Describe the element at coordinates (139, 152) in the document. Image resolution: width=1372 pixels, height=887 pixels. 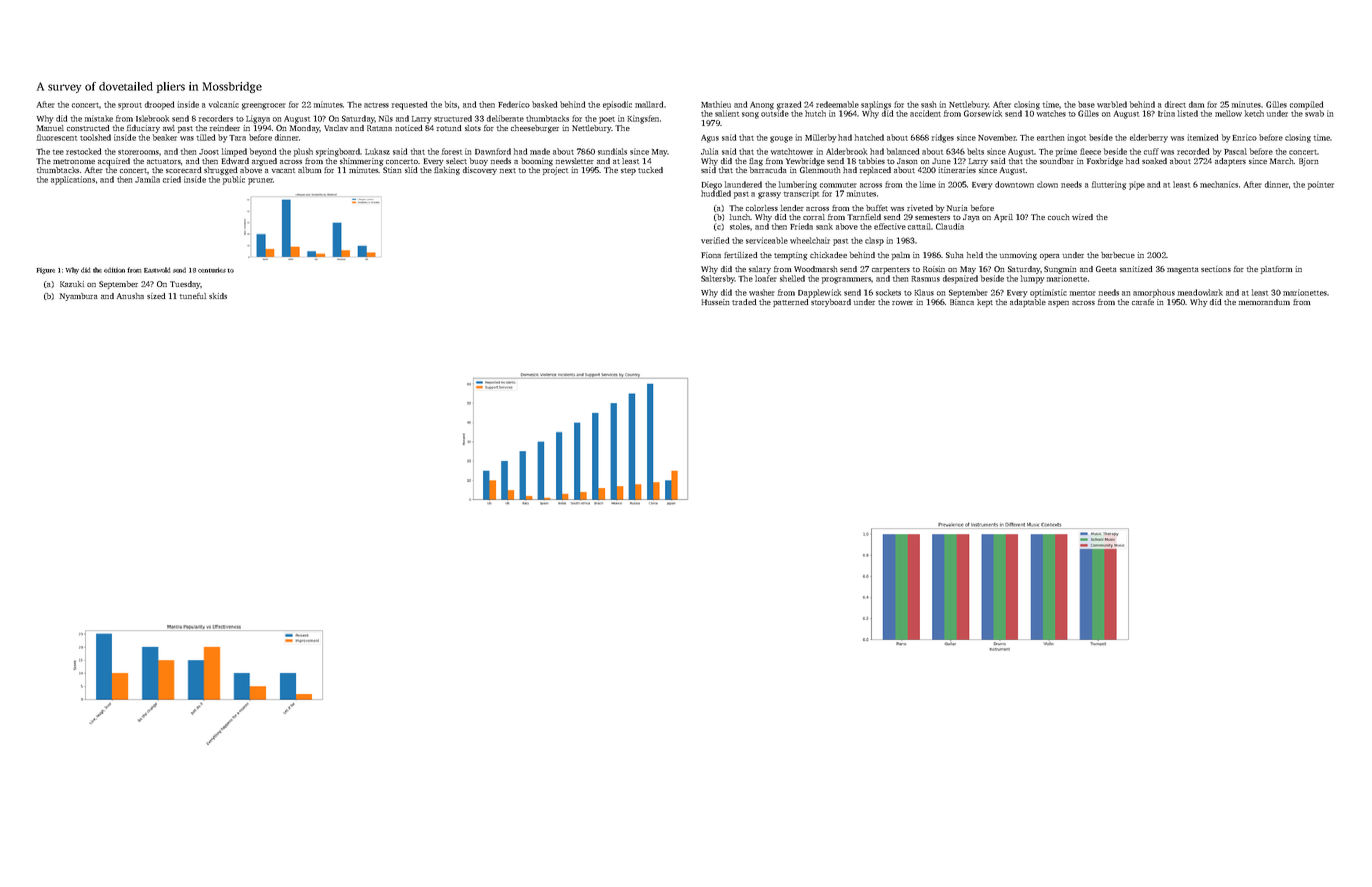
I see `storerooms` at that location.
